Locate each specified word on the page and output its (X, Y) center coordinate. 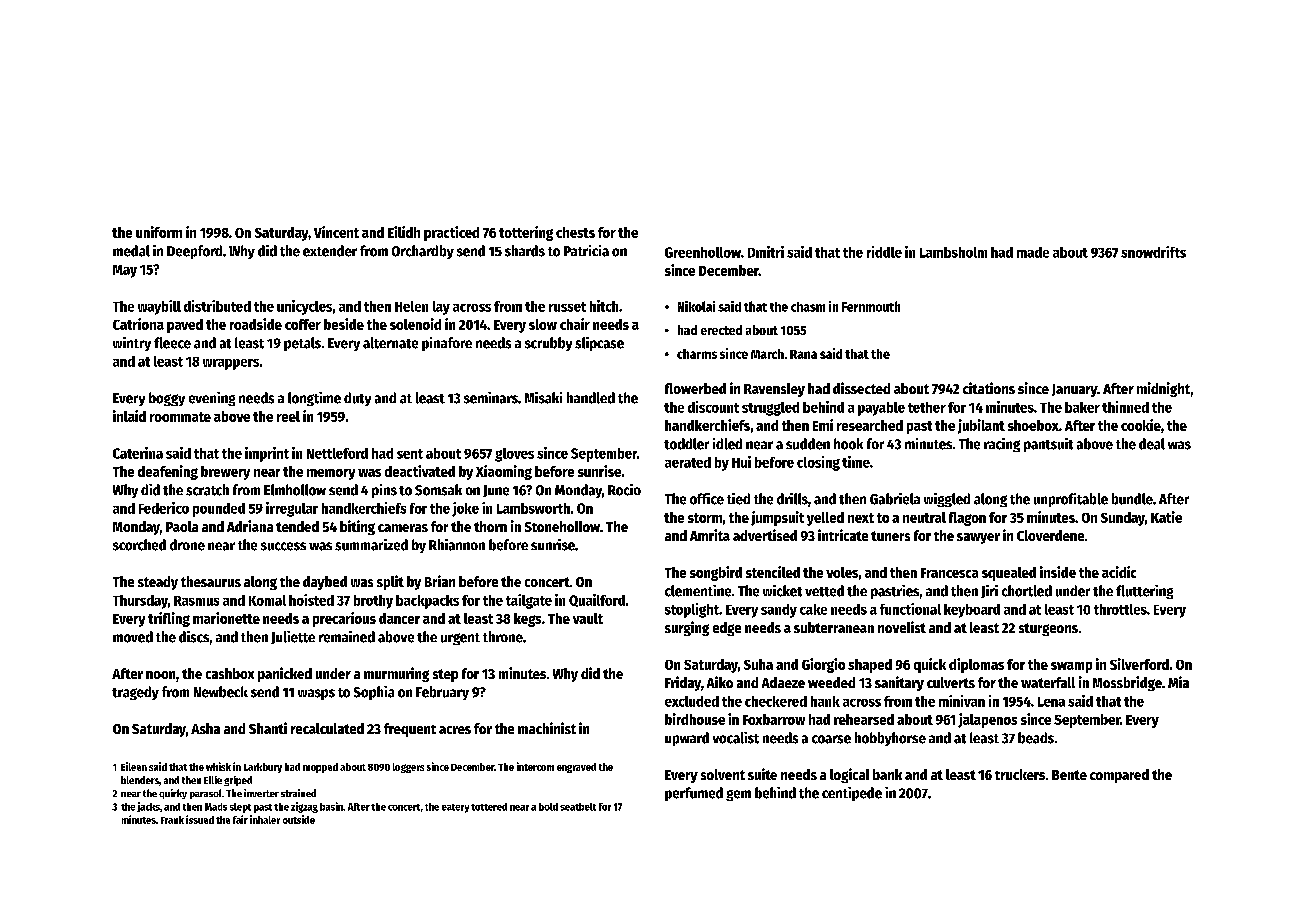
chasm (808, 307)
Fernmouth (871, 306)
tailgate (529, 601)
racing (1002, 445)
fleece (172, 343)
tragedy (135, 693)
